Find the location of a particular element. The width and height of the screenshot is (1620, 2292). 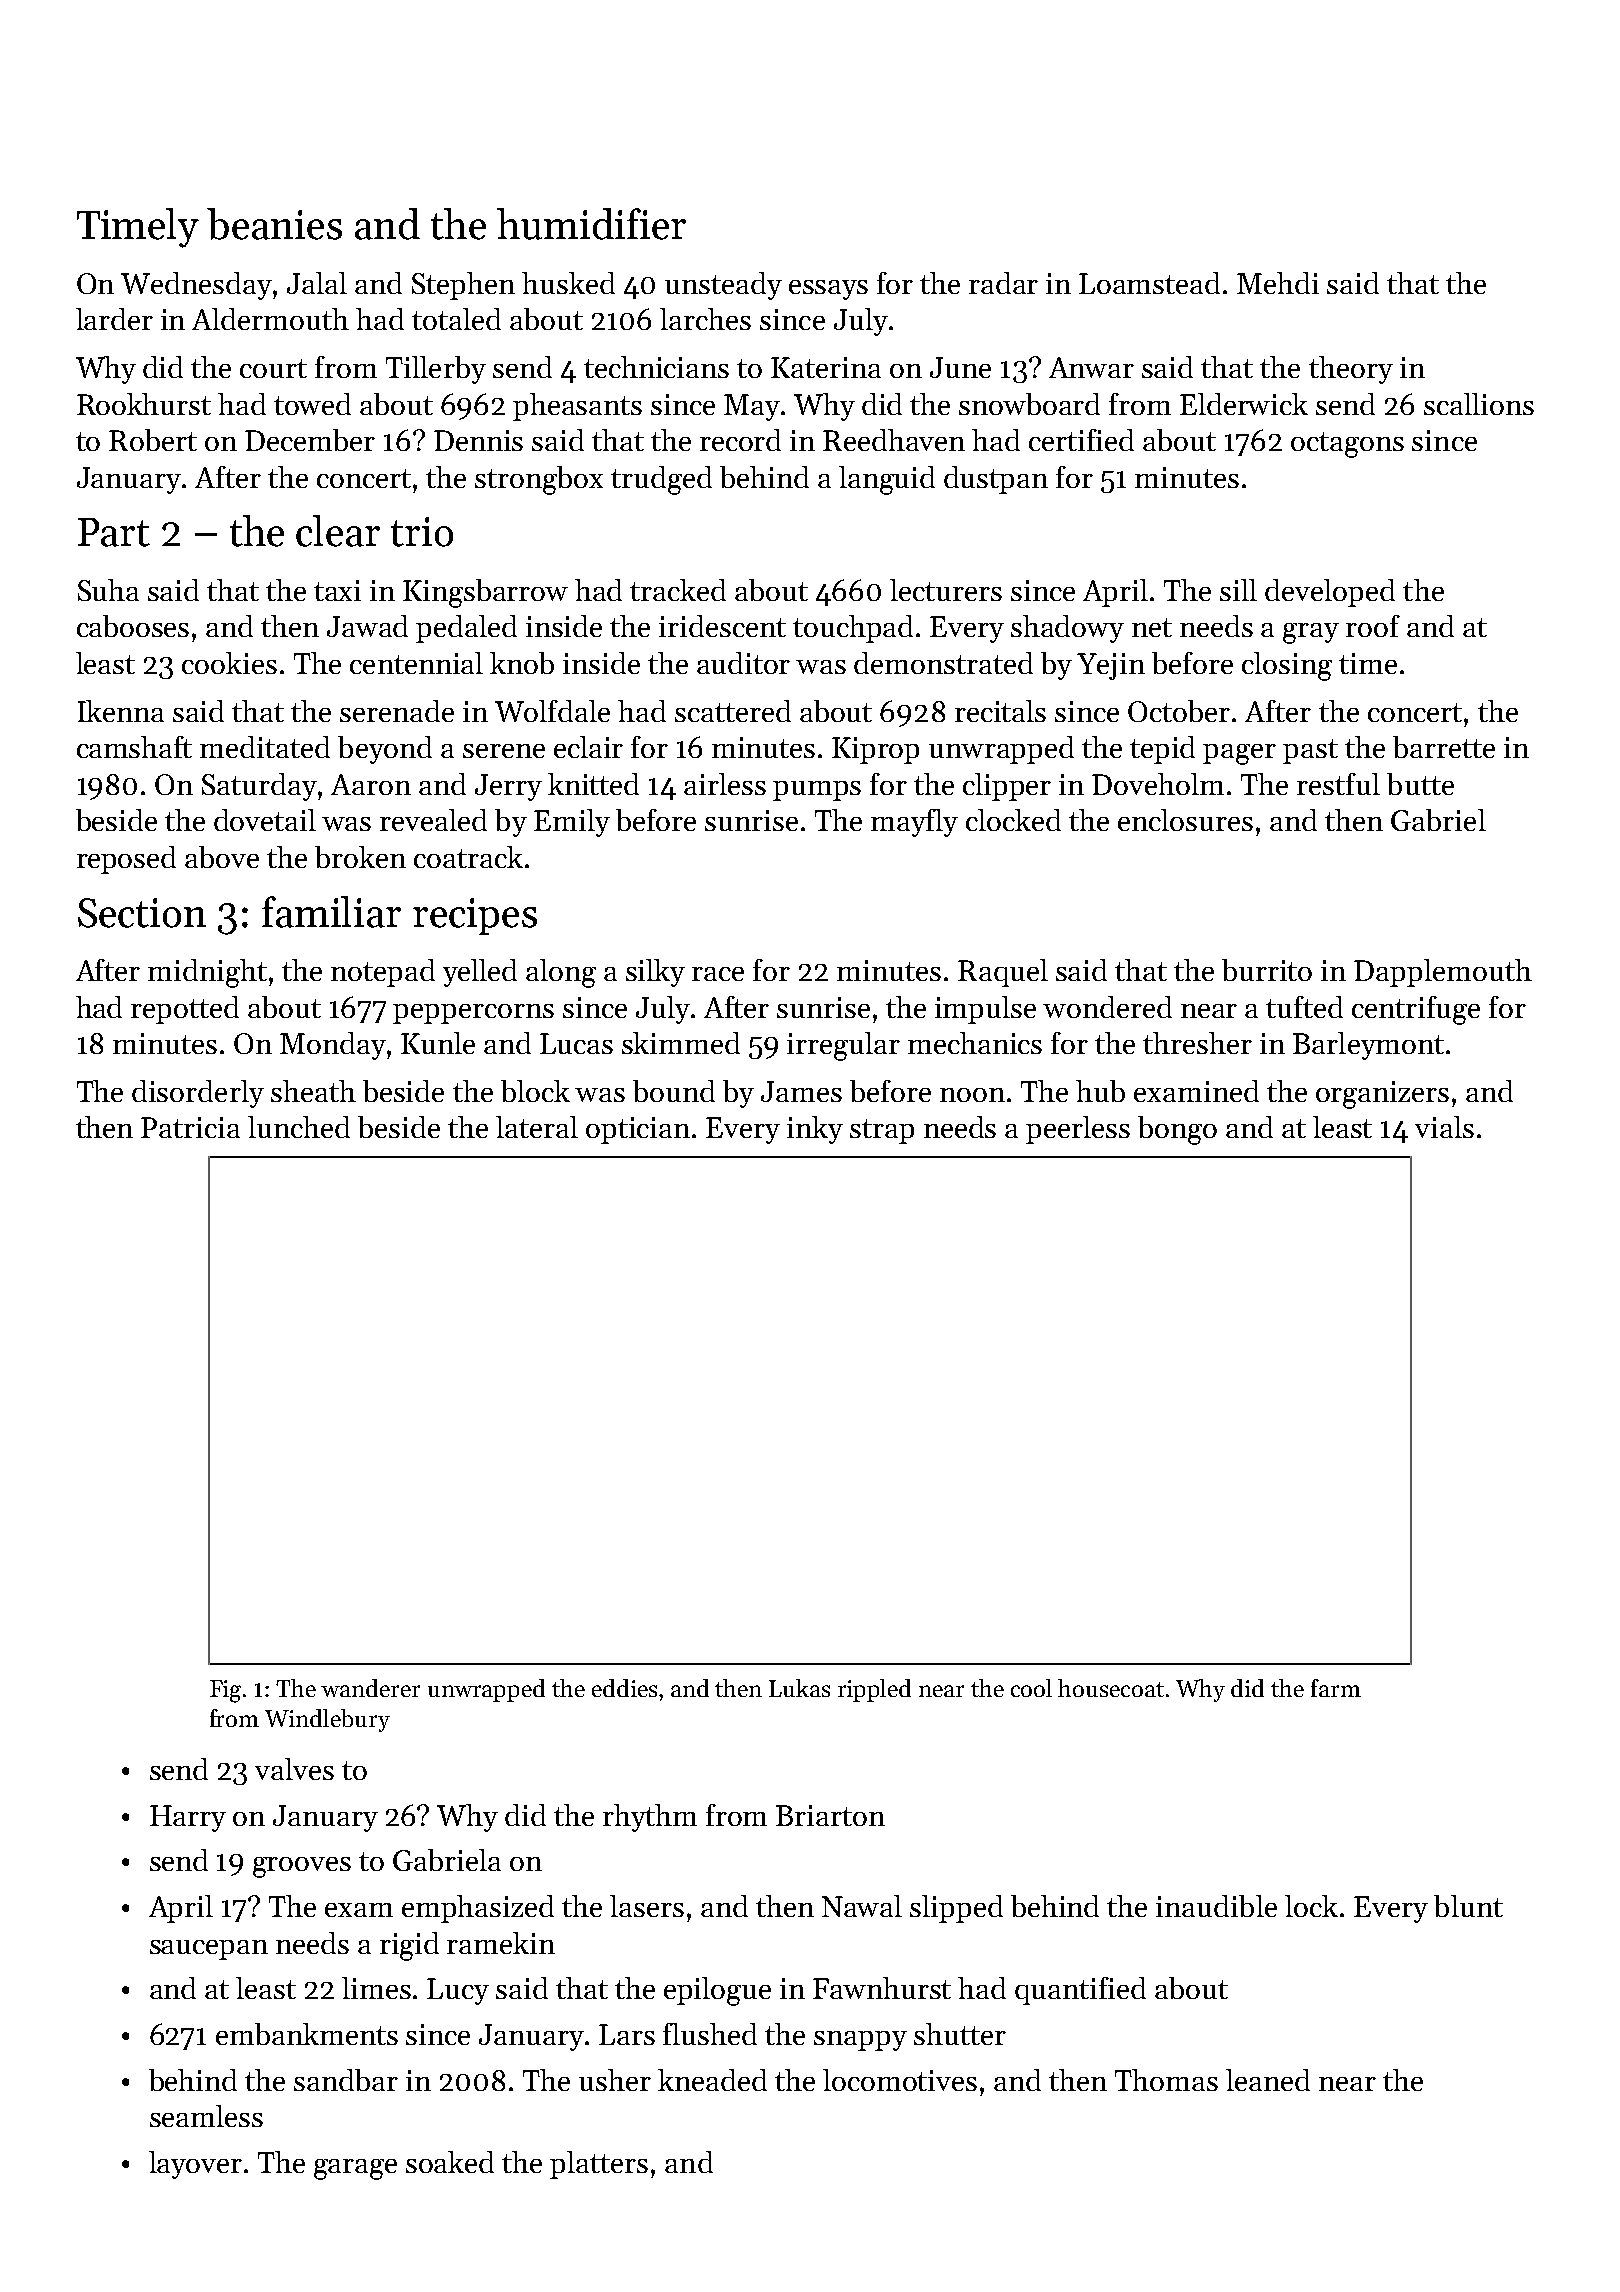

usher is located at coordinates (615, 2080).
